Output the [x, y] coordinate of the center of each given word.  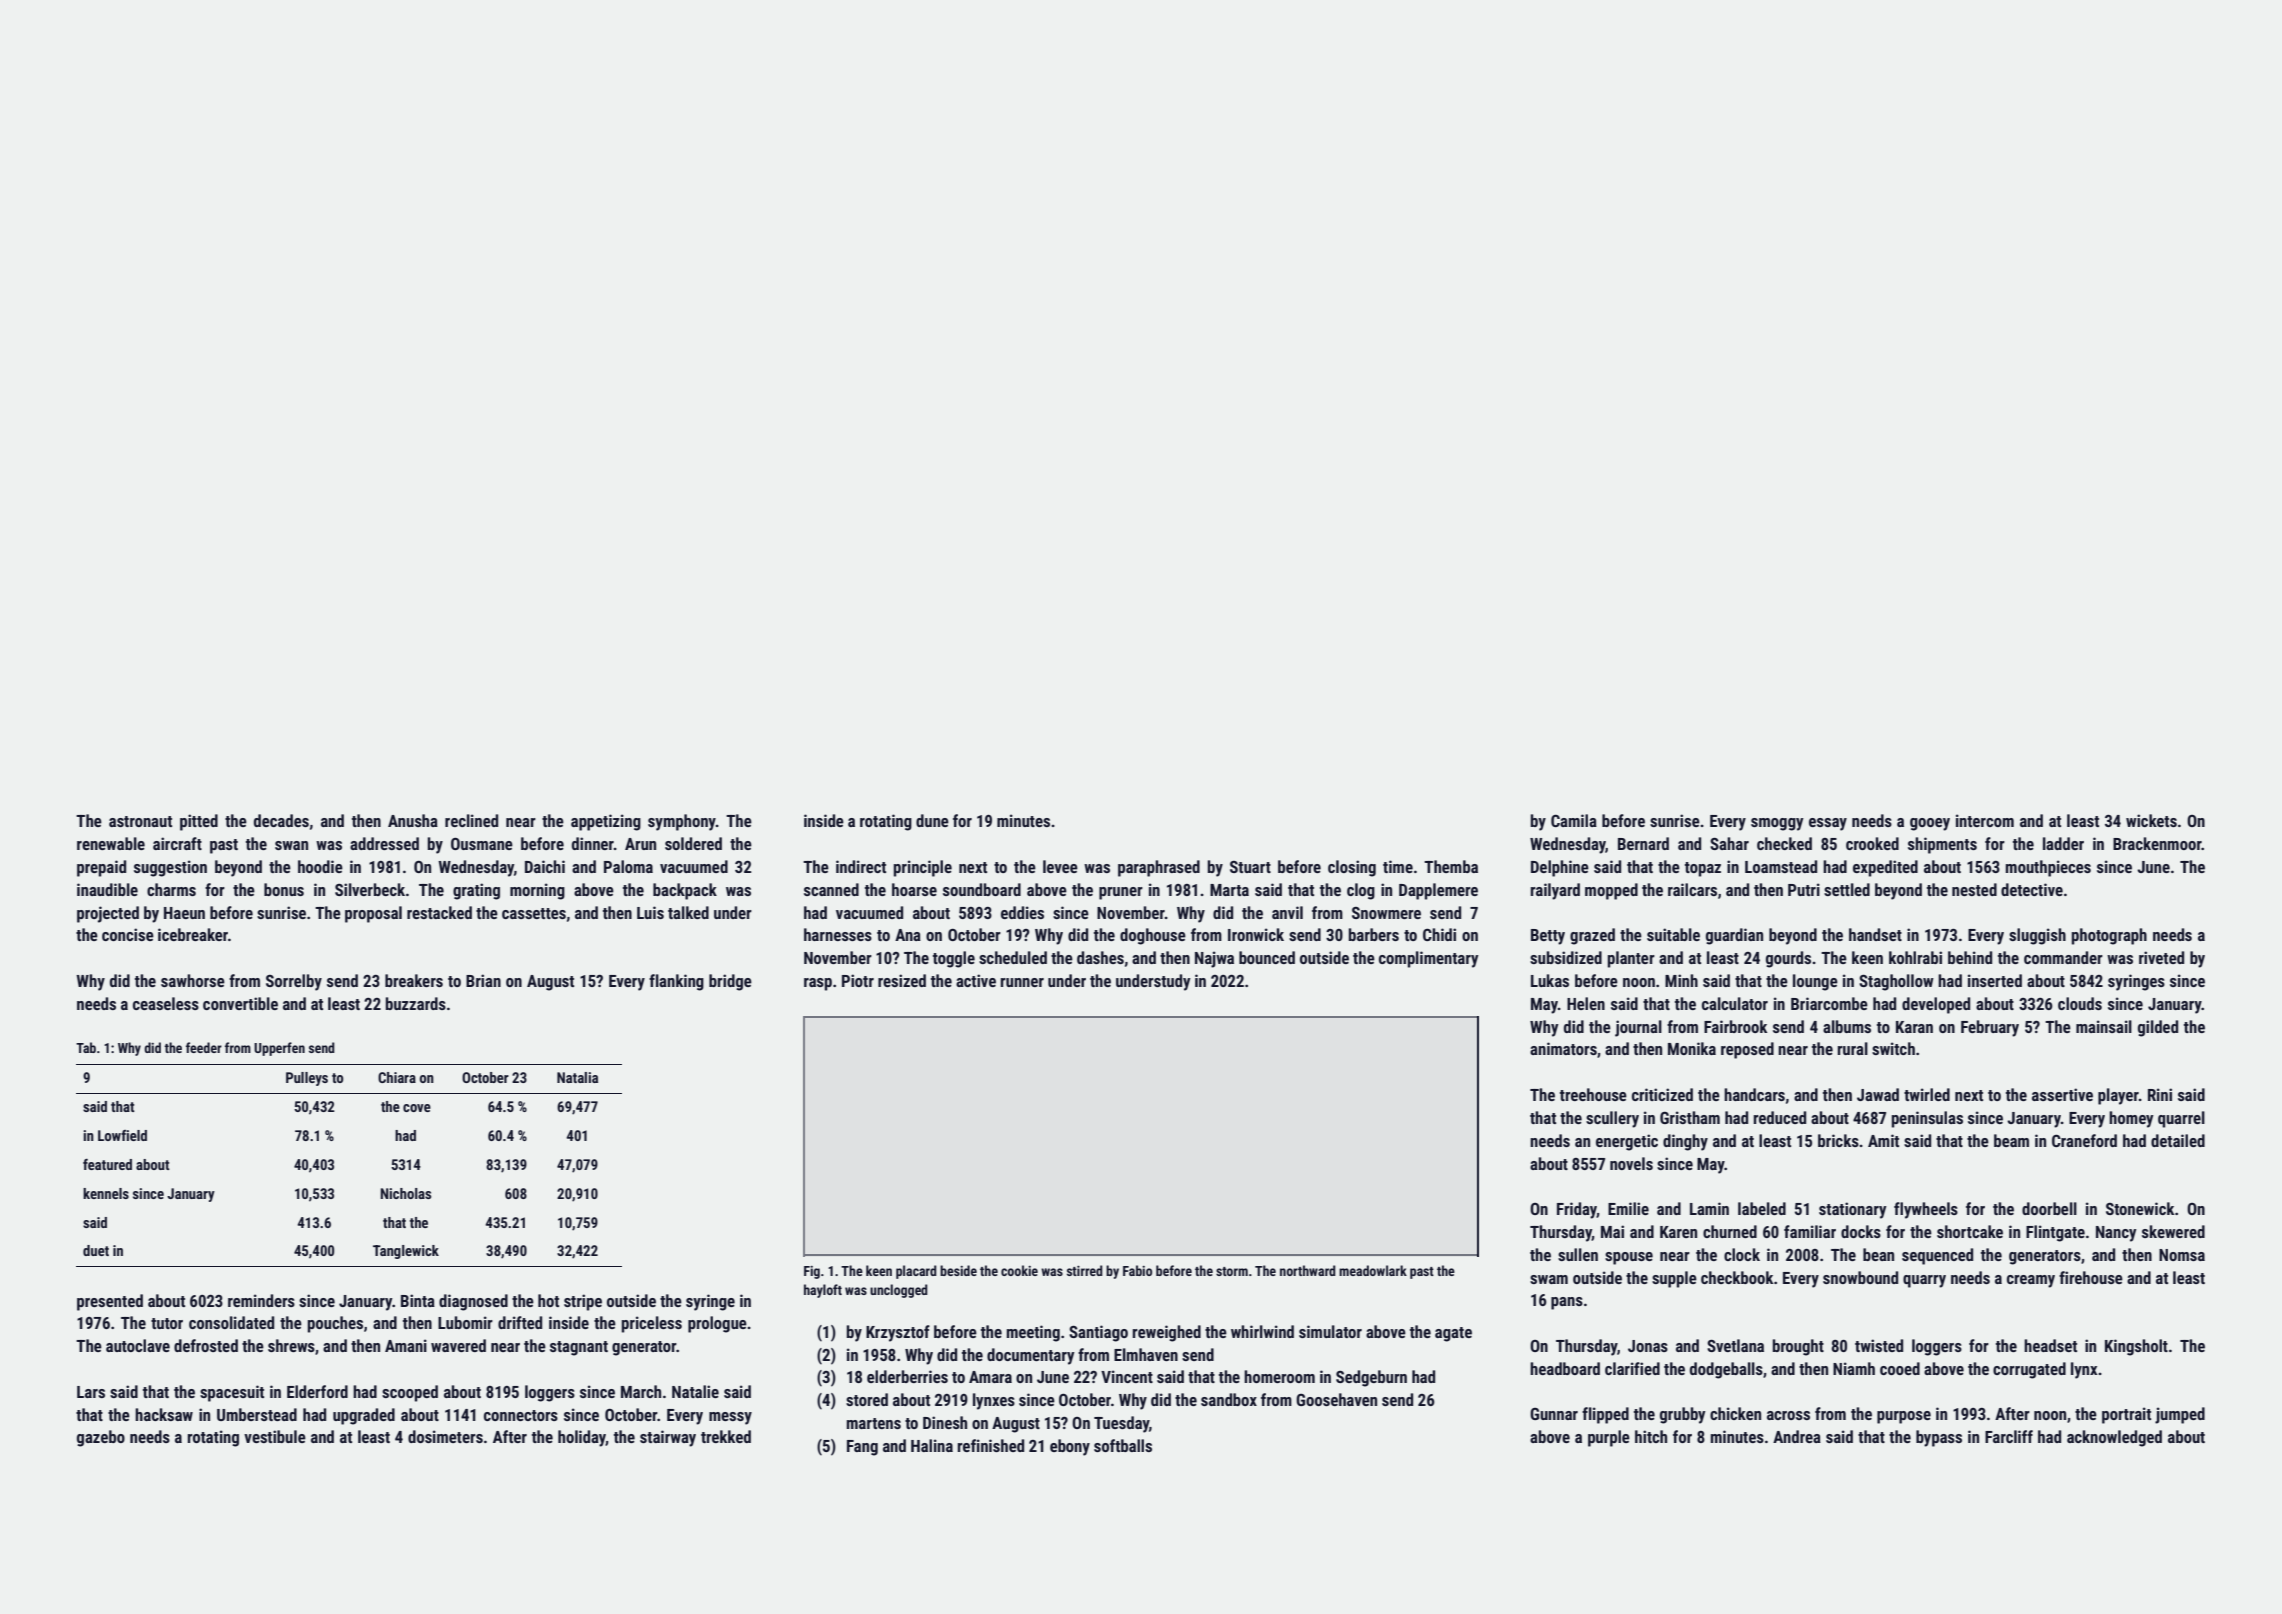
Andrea [1797, 1436]
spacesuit [232, 1393]
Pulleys [307, 1079]
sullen [1578, 1254]
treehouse [1593, 1094]
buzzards [416, 1003]
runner [1022, 982]
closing [1352, 868]
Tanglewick [406, 1252]
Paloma [628, 866]
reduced [1780, 1117]
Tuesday [1121, 1424]
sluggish [2037, 936]
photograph [2109, 936]
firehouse [2091, 1277]
